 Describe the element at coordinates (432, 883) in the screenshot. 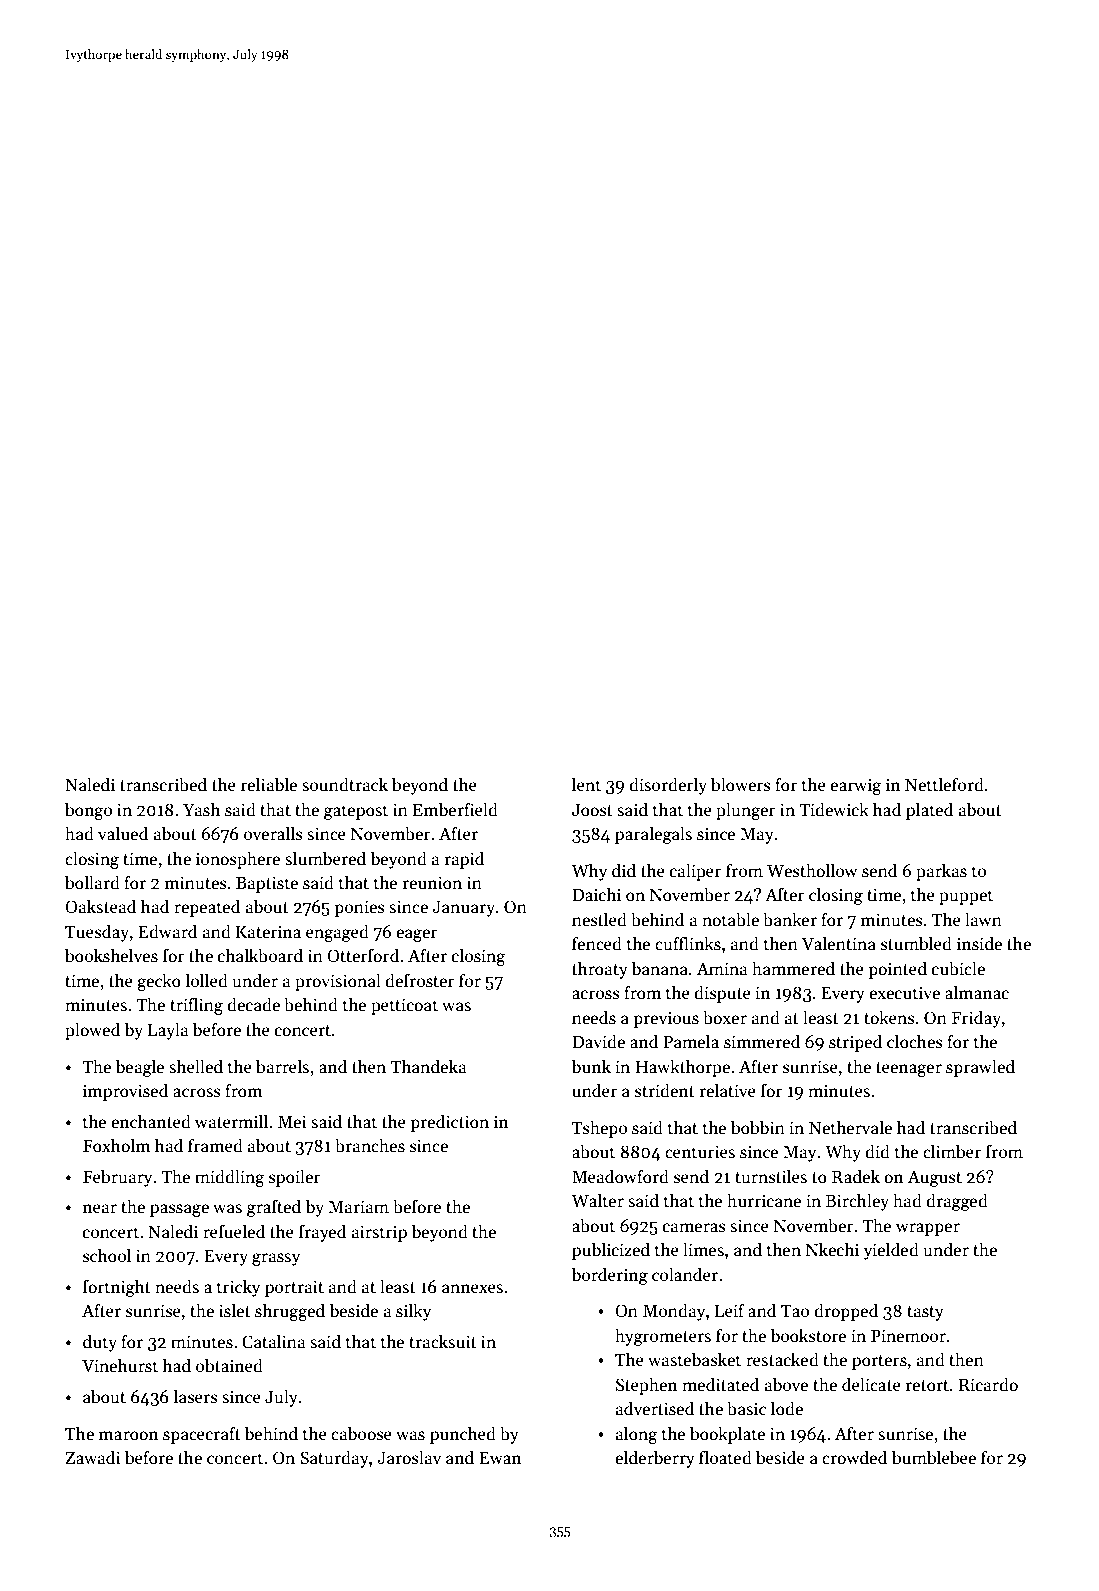

I see `reunion` at that location.
